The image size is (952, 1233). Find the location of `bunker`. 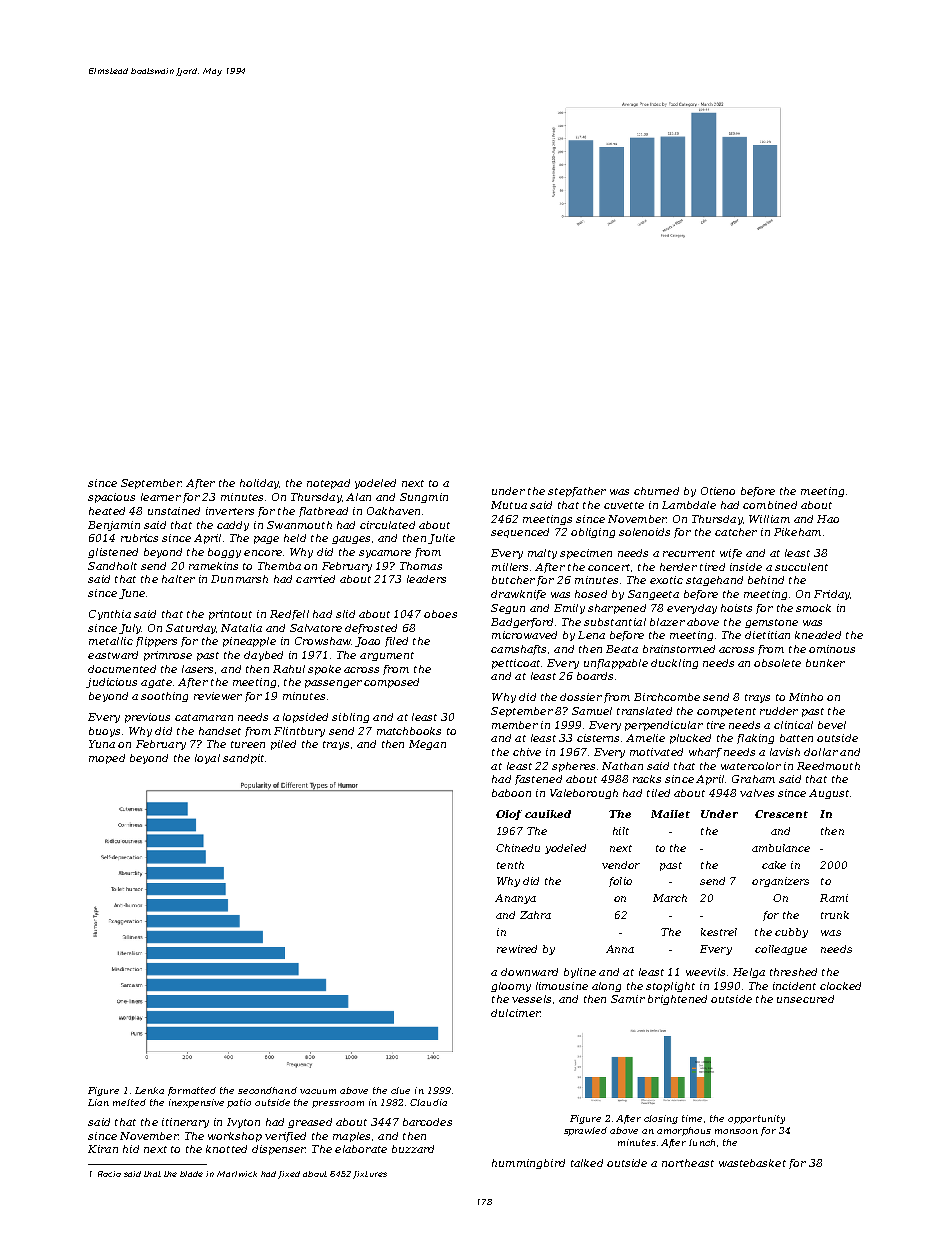

bunker is located at coordinates (825, 663).
